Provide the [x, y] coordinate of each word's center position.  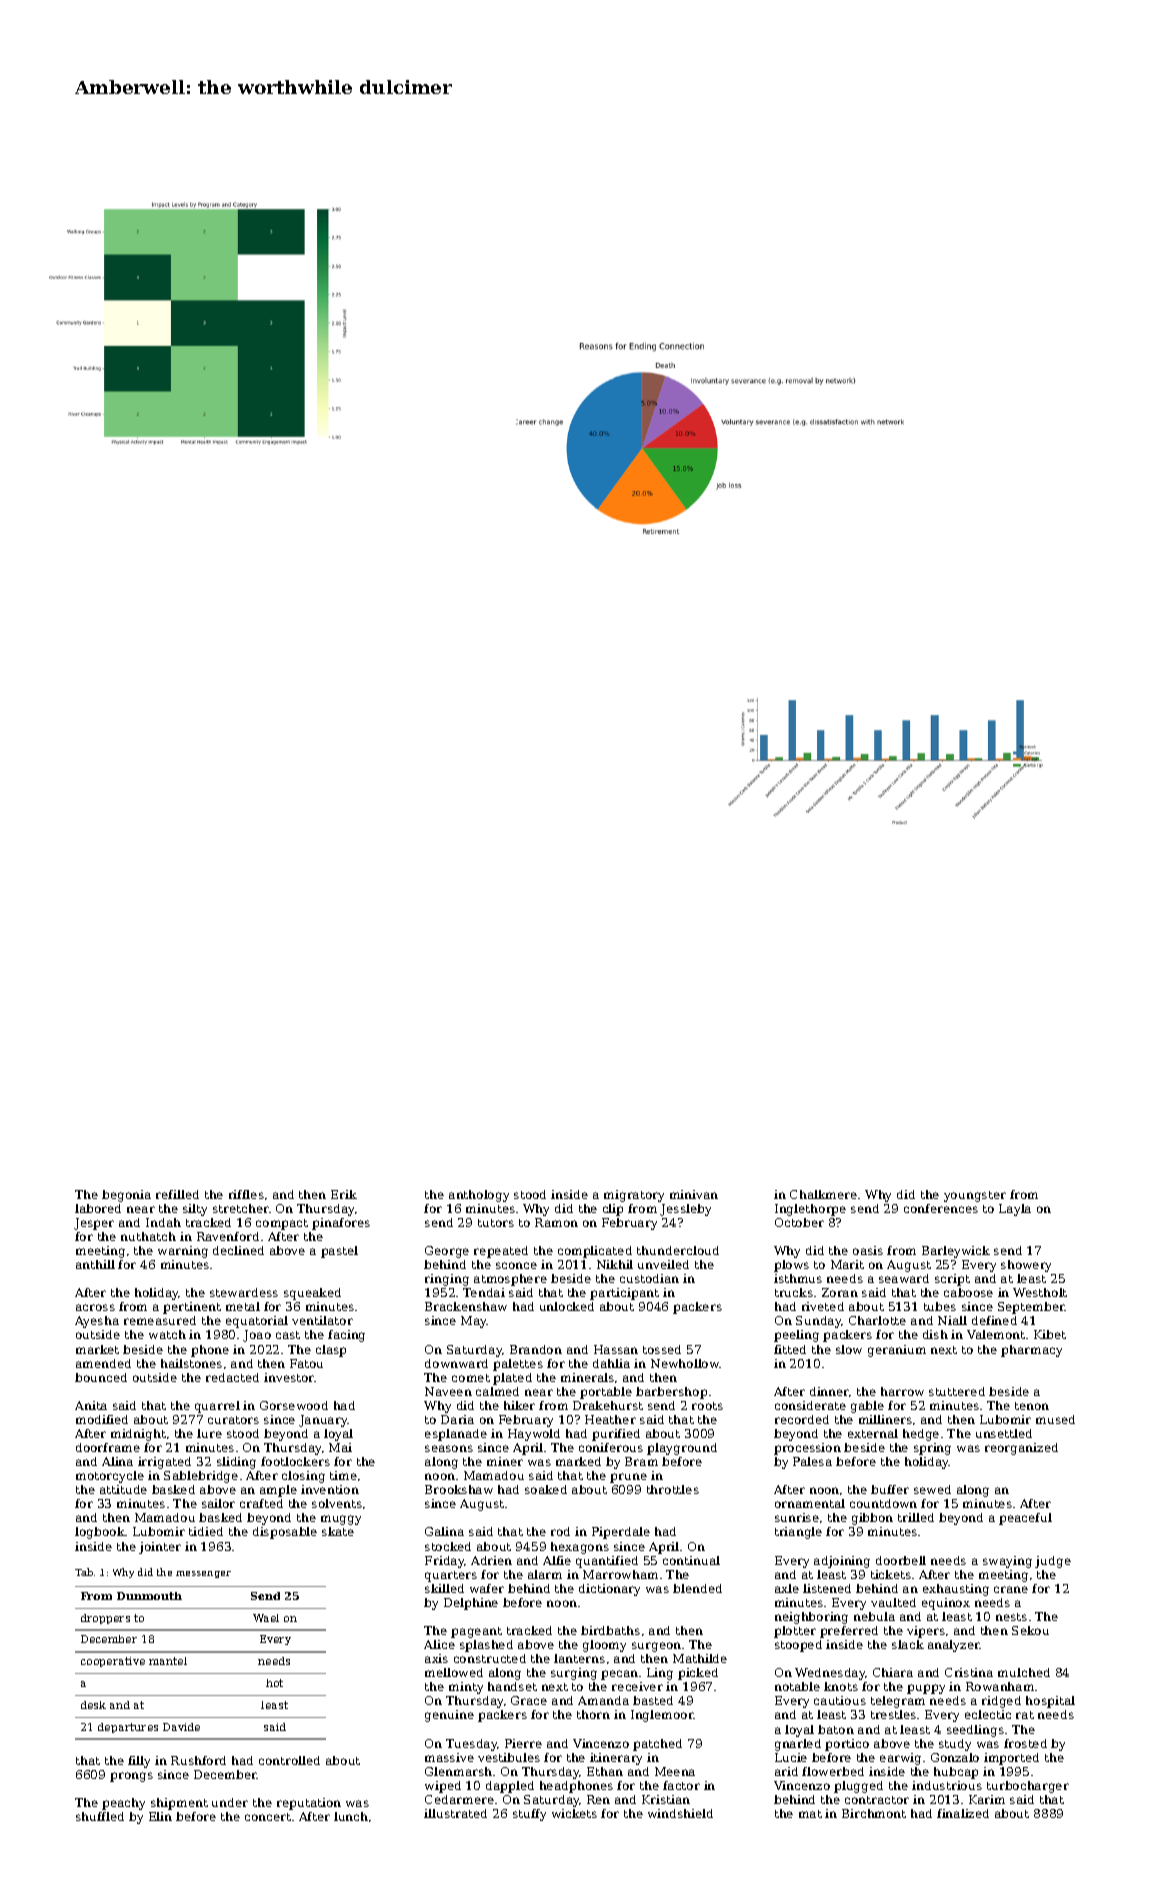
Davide [181, 1727]
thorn [593, 1714]
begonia [126, 1196]
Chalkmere [823, 1194]
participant [624, 1294]
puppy [926, 1689]
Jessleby [685, 1210]
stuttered [957, 1391]
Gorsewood [294, 1405]
